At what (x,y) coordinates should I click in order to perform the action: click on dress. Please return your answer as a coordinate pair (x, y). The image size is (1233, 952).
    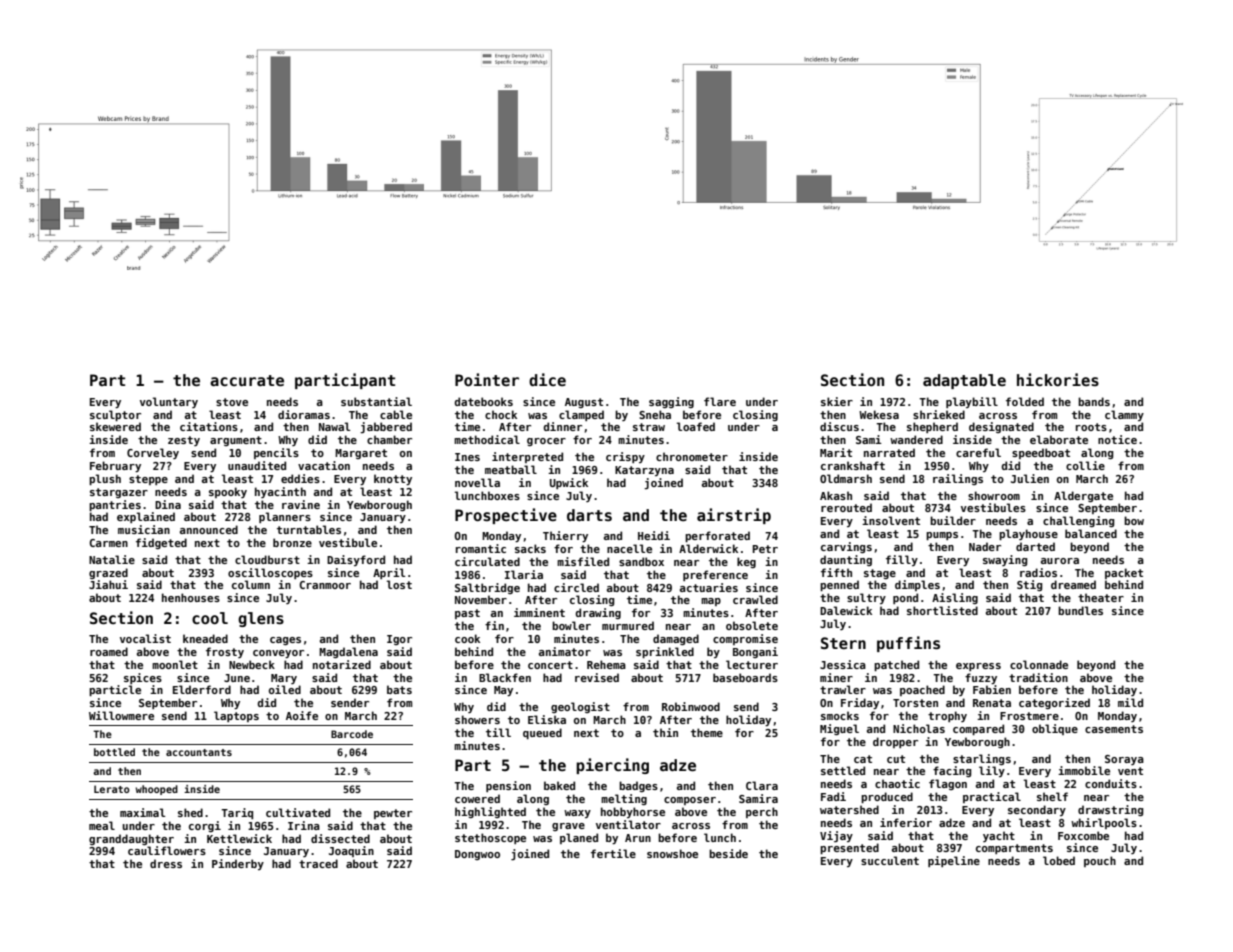
    Looking at the image, I should click on (166, 863).
